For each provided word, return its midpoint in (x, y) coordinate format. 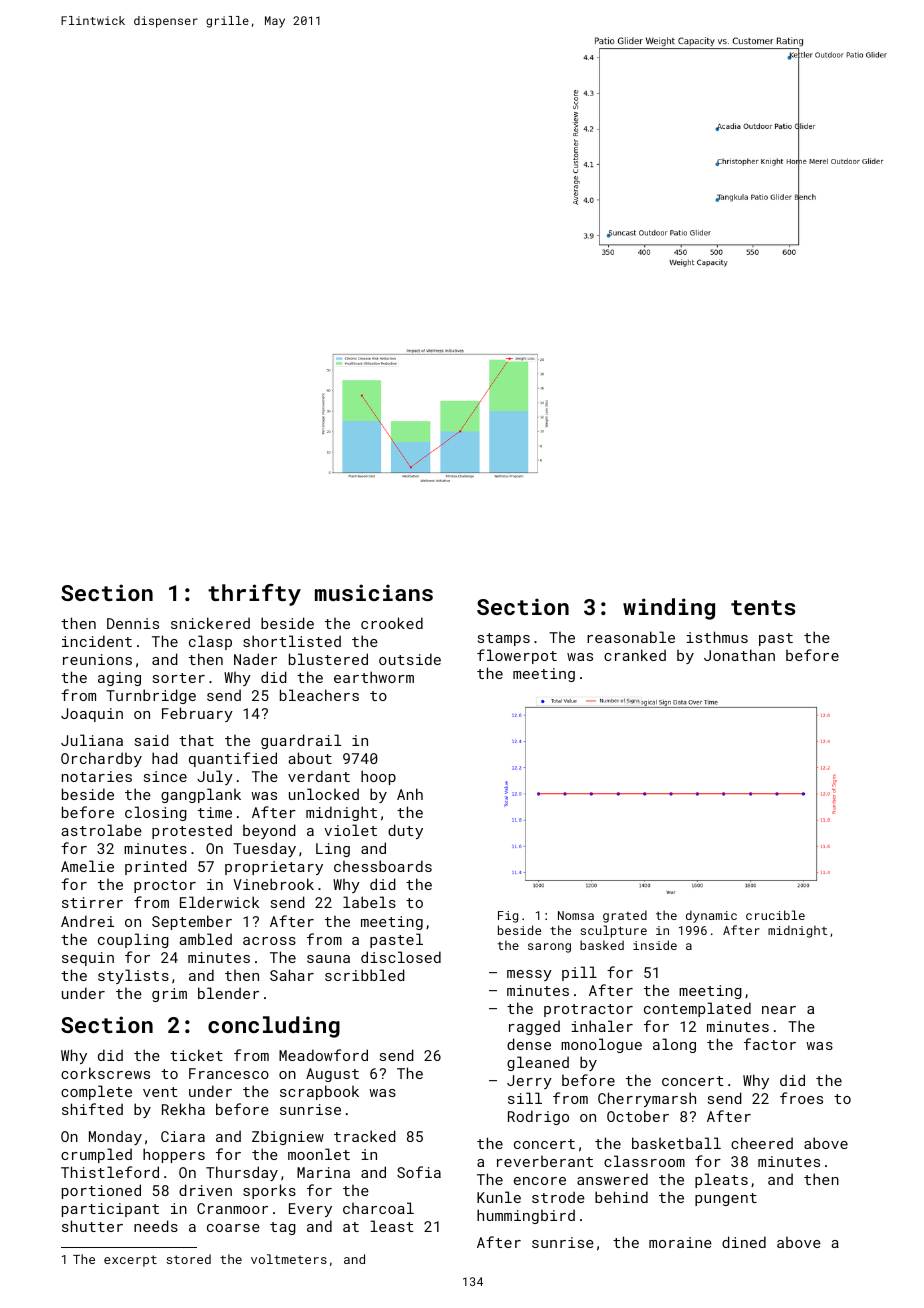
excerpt (130, 1261)
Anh (410, 794)
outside (410, 659)
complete (96, 1092)
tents (763, 607)
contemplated (697, 1009)
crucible (775, 915)
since (165, 776)
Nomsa (576, 915)
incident (97, 641)
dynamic (711, 916)
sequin (88, 959)
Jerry (529, 1082)
